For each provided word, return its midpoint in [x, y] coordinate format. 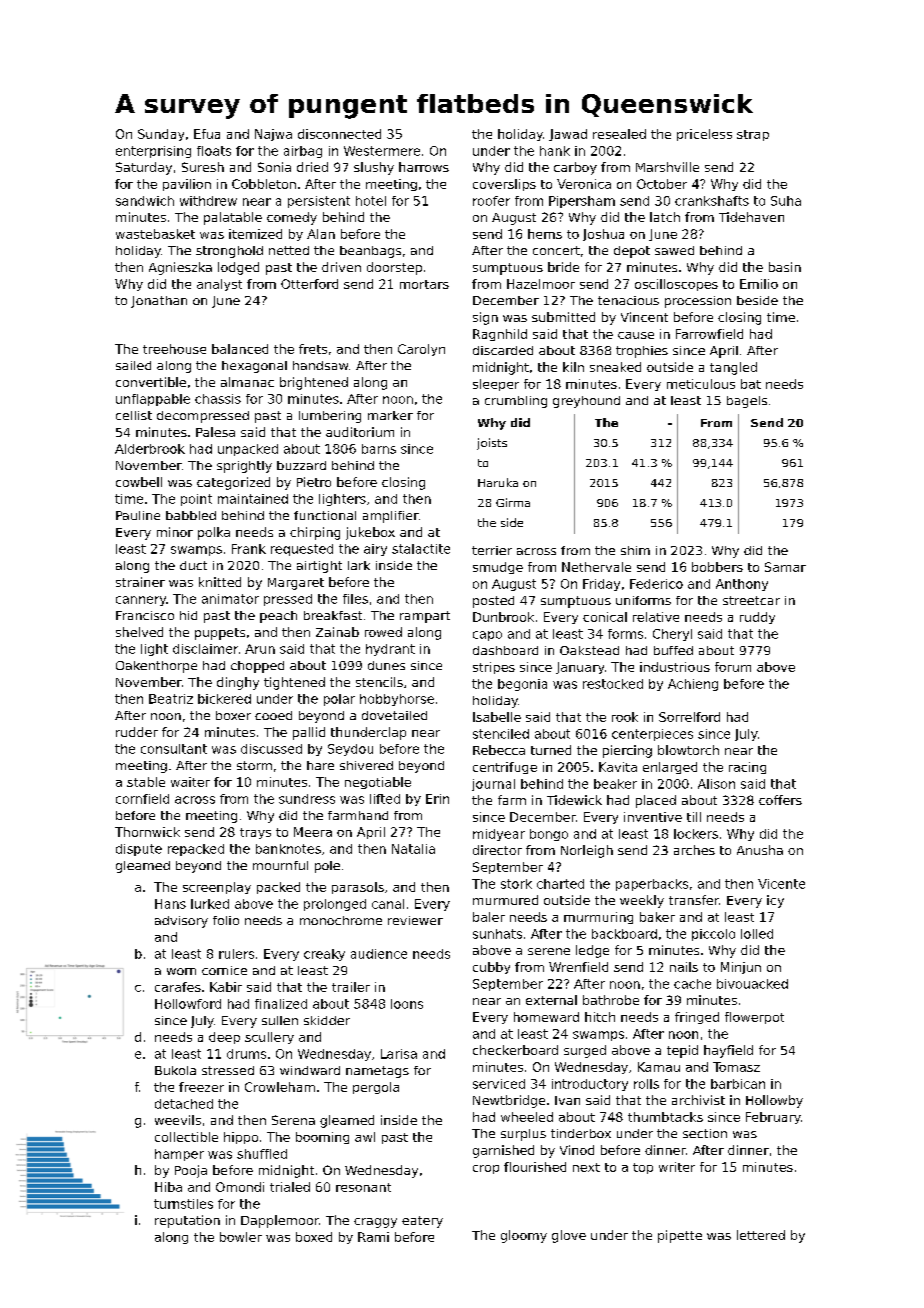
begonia [522, 685]
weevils [178, 1120]
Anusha [760, 850]
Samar [785, 567]
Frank [249, 549]
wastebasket [155, 234]
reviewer [415, 920]
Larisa [399, 1054]
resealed [619, 134]
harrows [424, 167]
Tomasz [736, 1067]
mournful [280, 865]
